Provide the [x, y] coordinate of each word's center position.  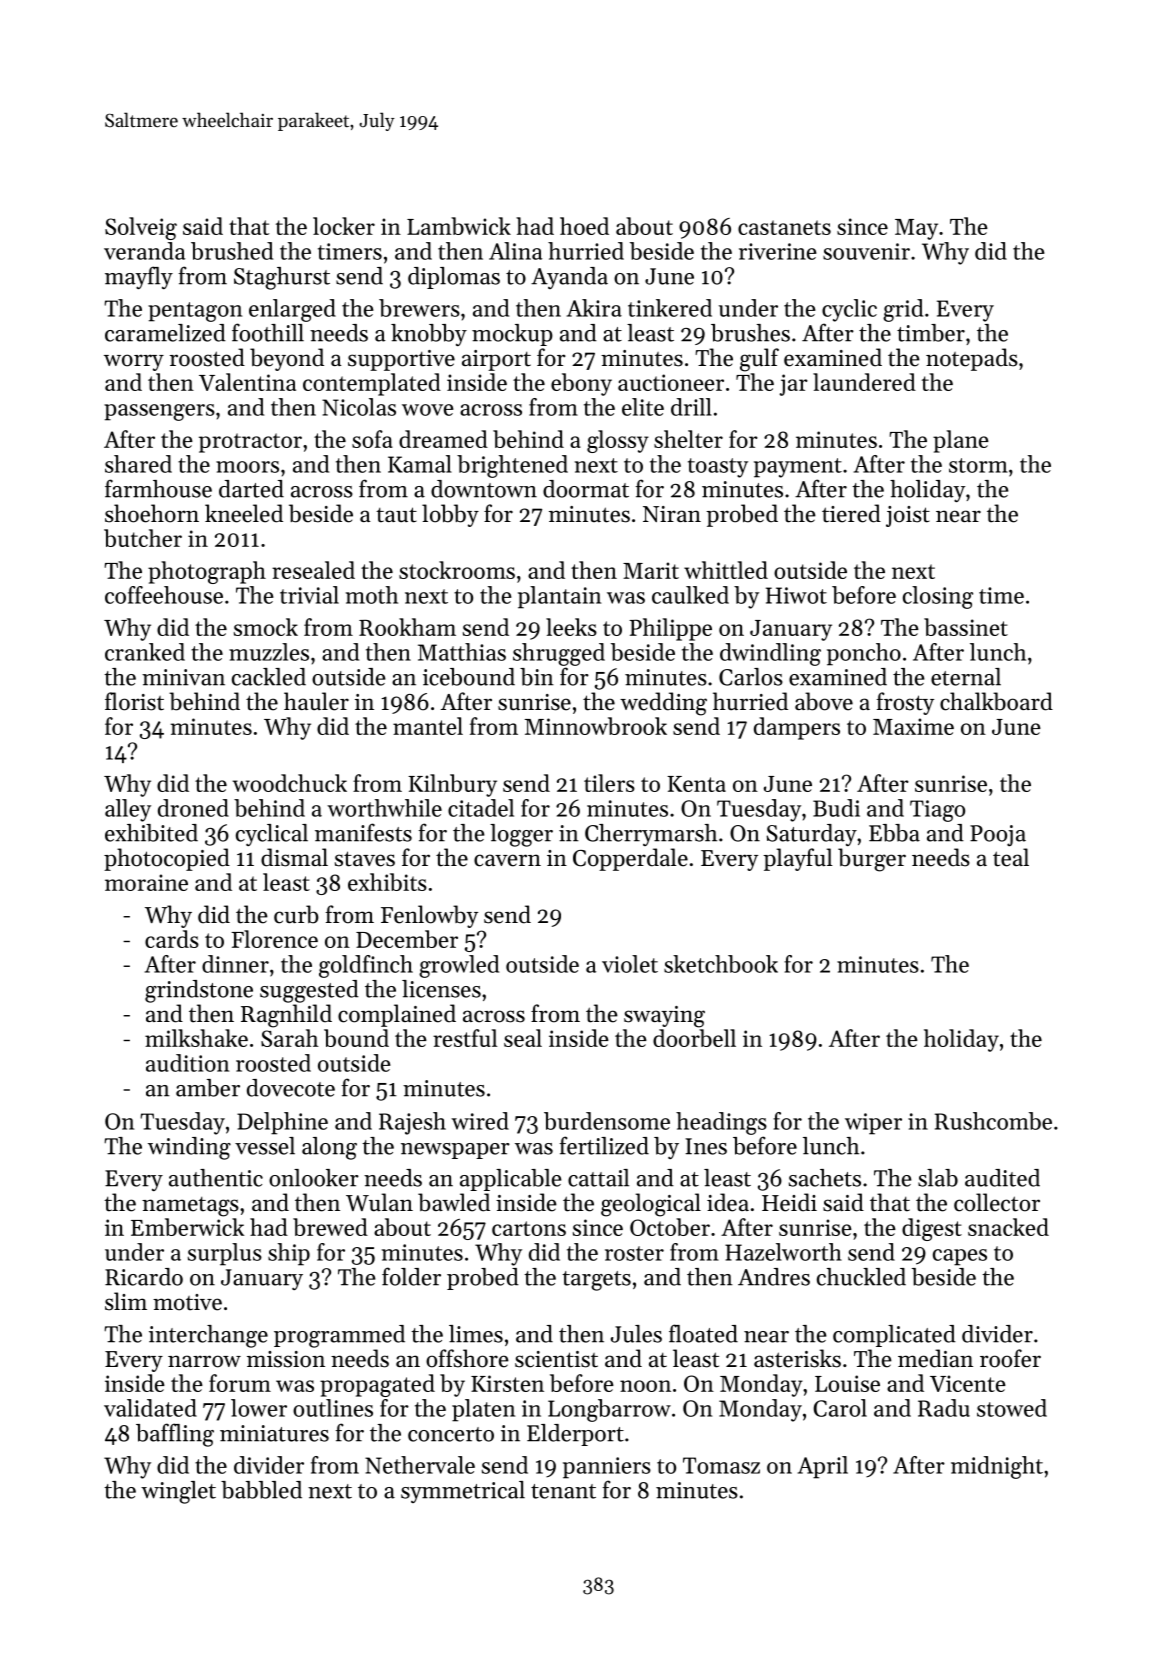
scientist [556, 1359]
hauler [316, 701]
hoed [584, 226]
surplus [225, 1254]
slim [126, 1301]
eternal [966, 677]
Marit [651, 570]
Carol [840, 1408]
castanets [784, 227]
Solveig [141, 228]
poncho [864, 654]
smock [266, 627]
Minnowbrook [596, 726]
